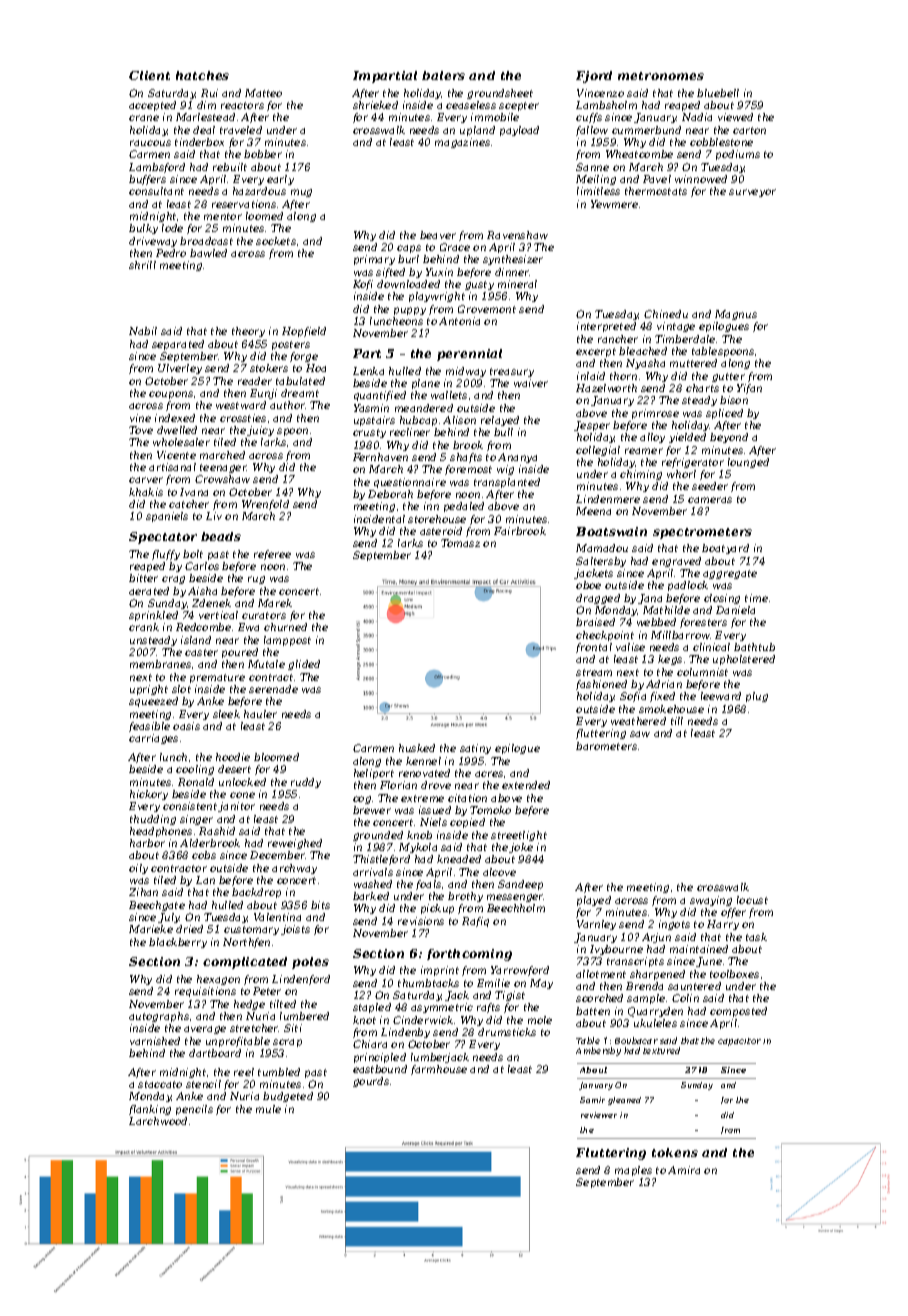 The image size is (908, 1316). What do you see at coordinates (178, 345) in the screenshot?
I see `separated` at bounding box center [178, 345].
